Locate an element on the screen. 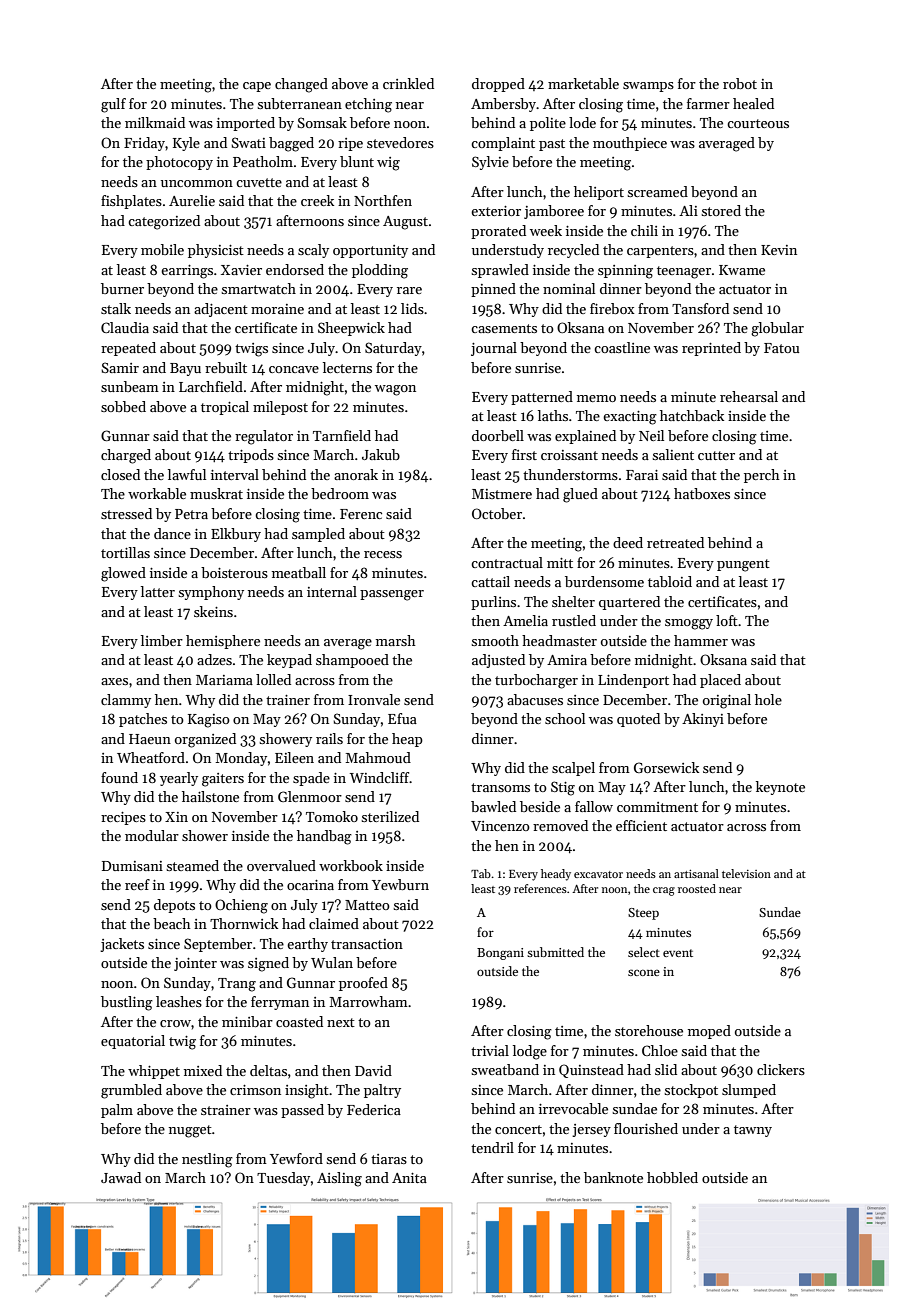 This screenshot has height=1316, width=908. hailstone is located at coordinates (210, 796).
